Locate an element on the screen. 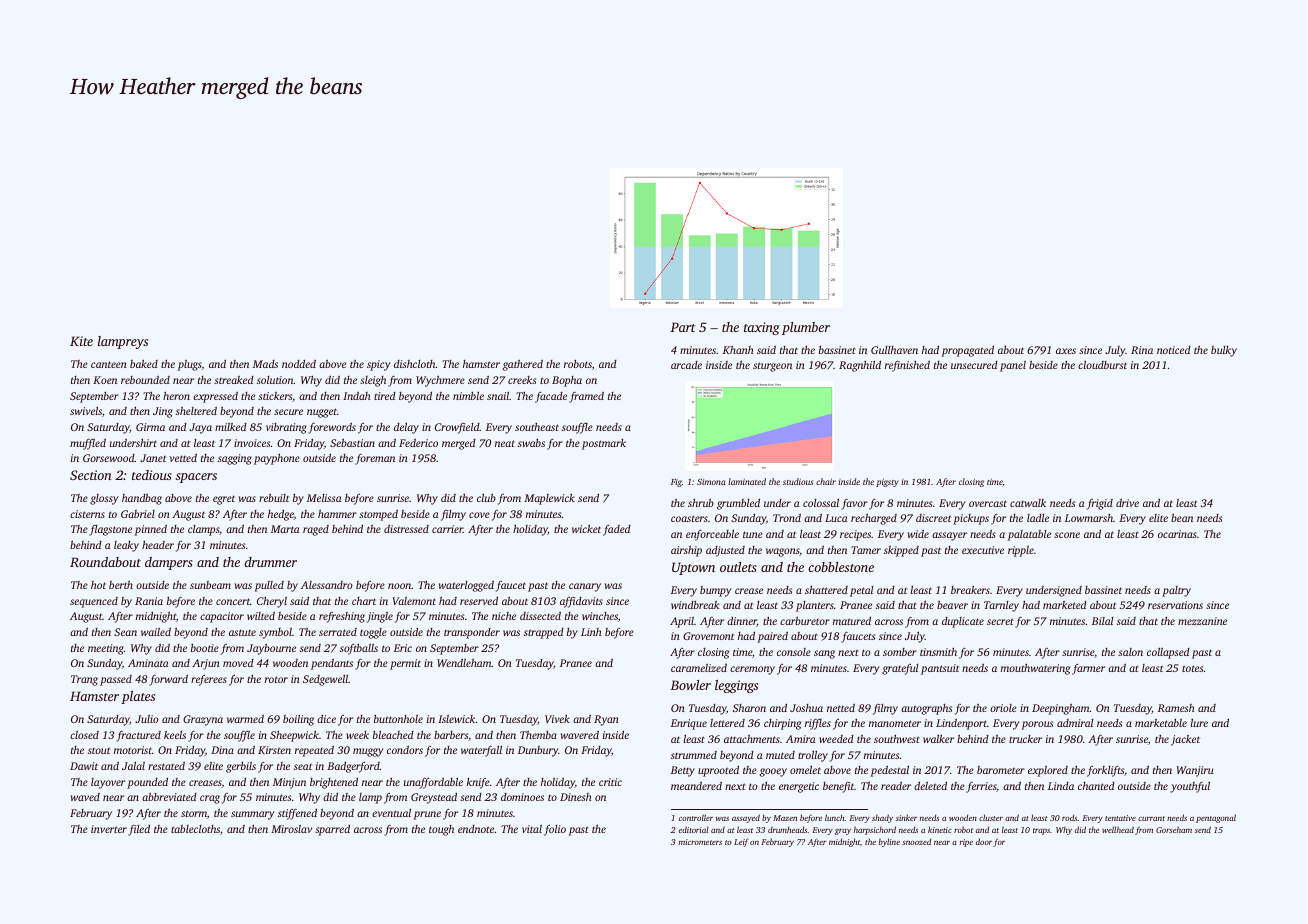  walker is located at coordinates (938, 738).
